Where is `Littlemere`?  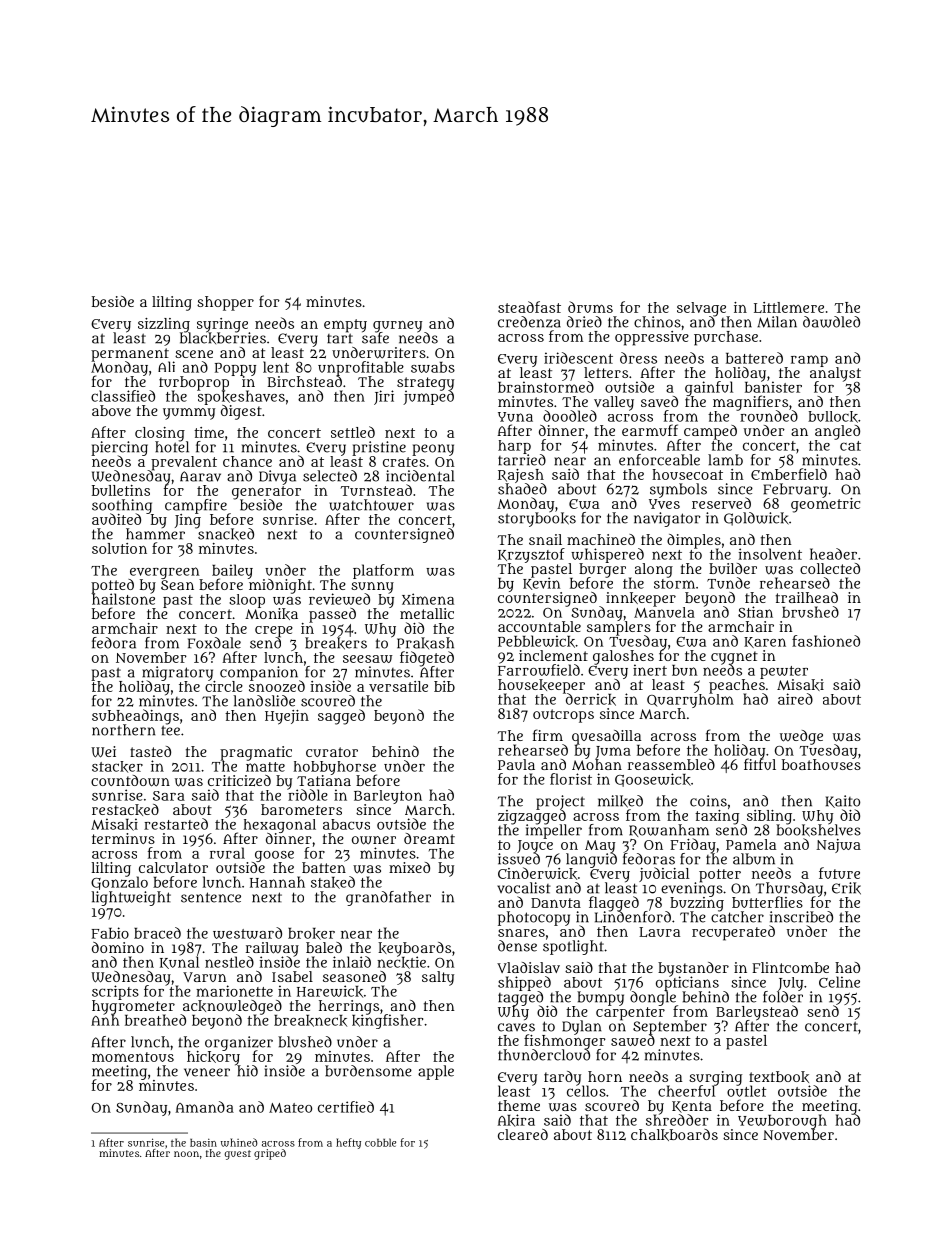
Littlemere is located at coordinates (789, 307).
